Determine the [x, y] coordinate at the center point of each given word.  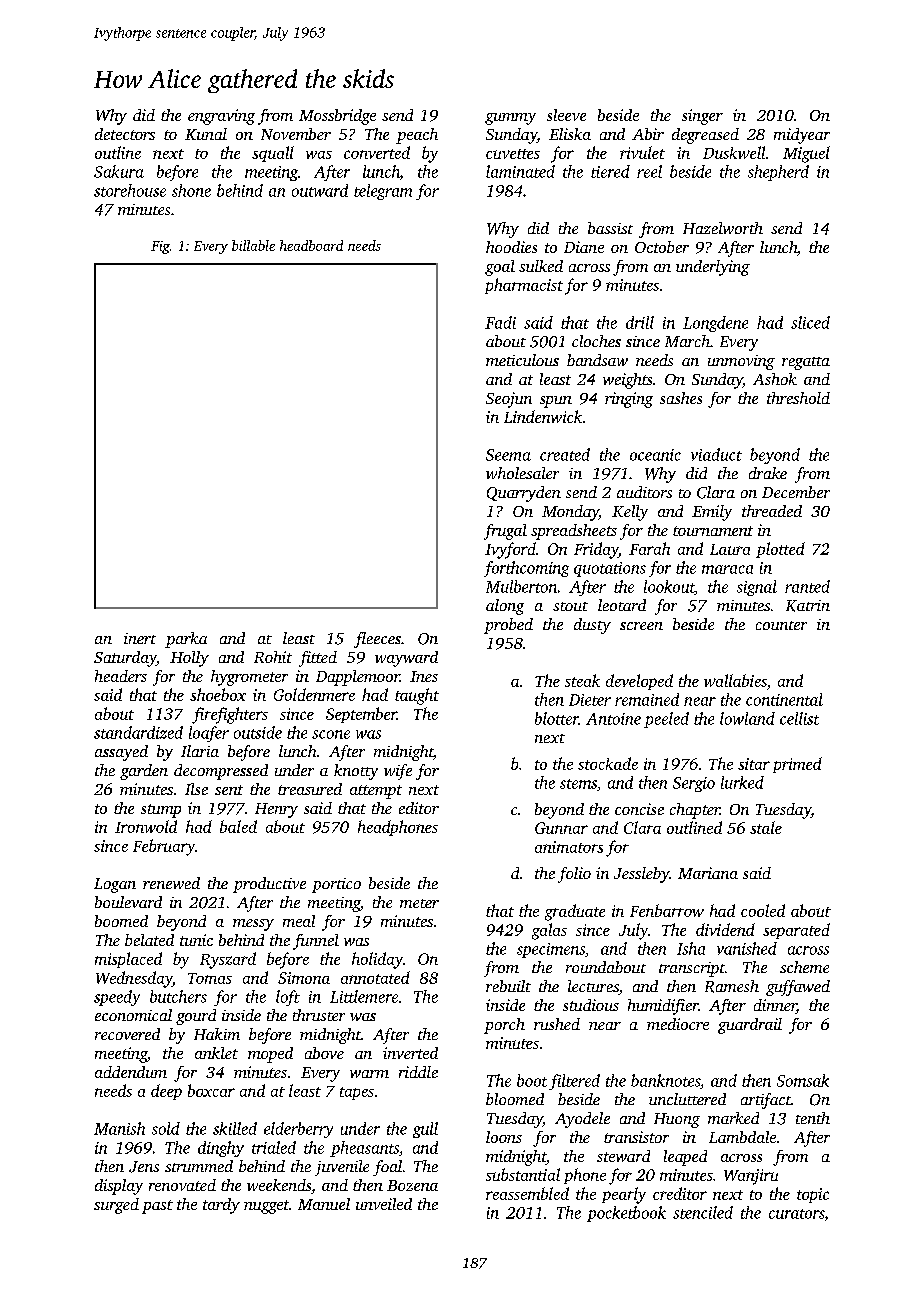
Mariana [708, 873]
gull [425, 1130]
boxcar [211, 1090]
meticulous [522, 360]
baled [238, 826]
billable [253, 245]
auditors [644, 492]
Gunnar [561, 828]
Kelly [630, 513]
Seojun [509, 400]
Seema [508, 455]
